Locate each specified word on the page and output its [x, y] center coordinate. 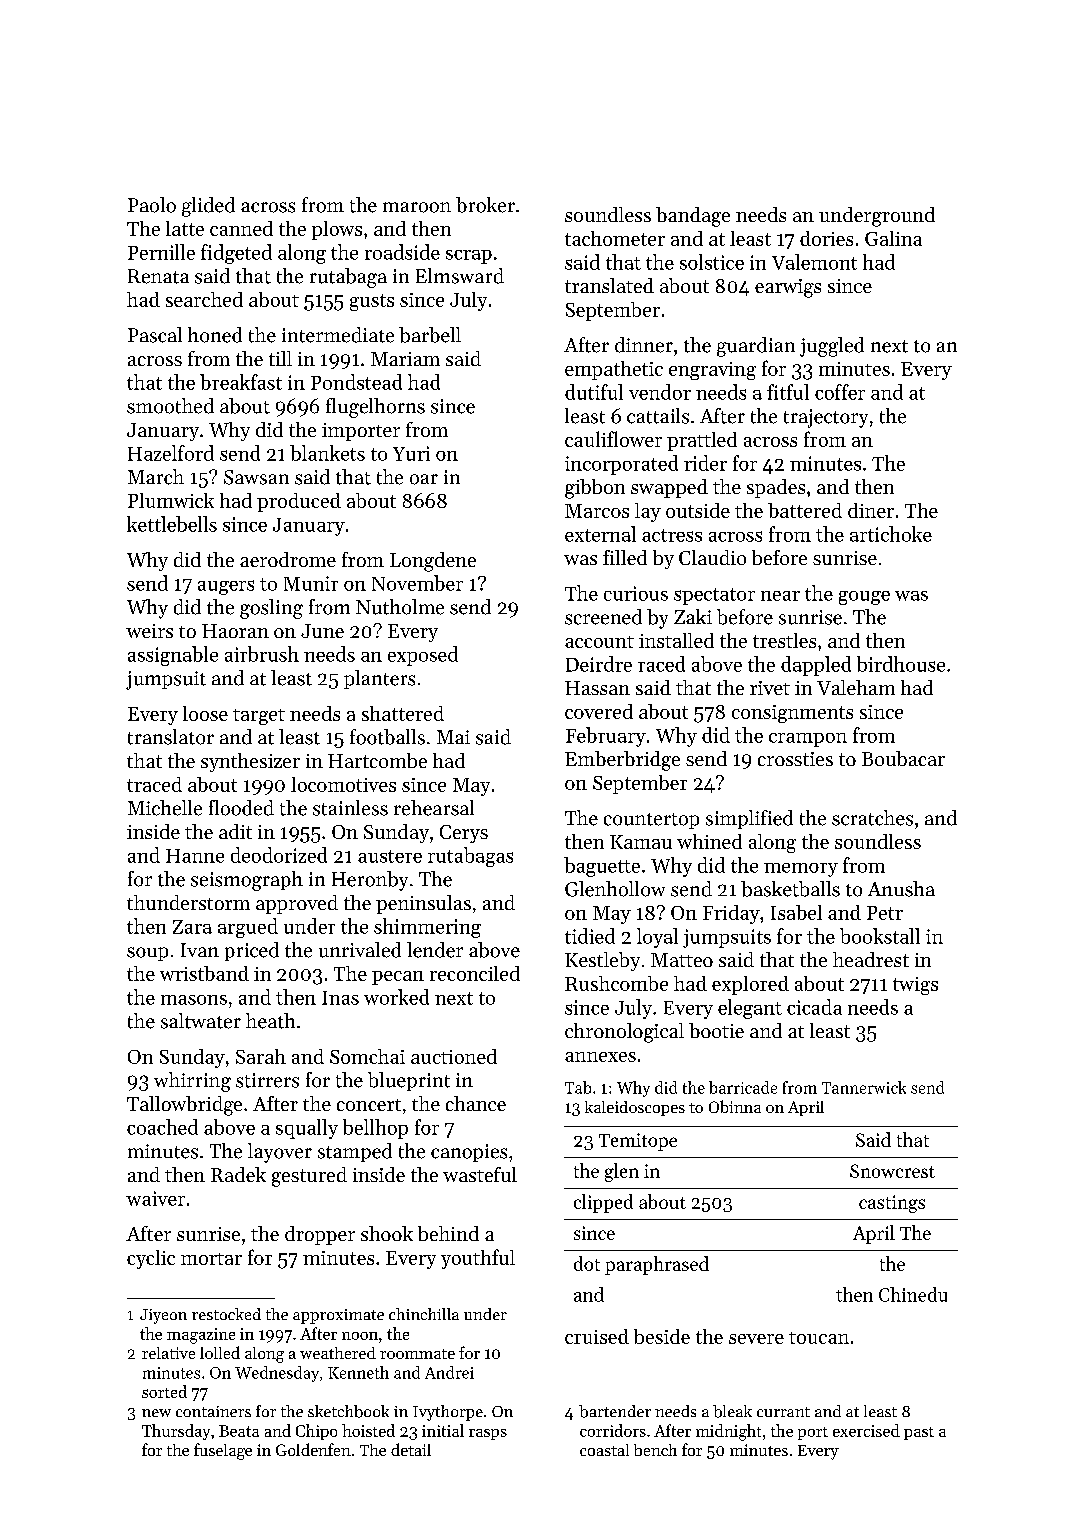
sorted [164, 1391]
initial [443, 1430]
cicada [814, 1007]
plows [337, 230]
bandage [693, 217]
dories [826, 238]
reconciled [475, 973]
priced [252, 951]
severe [756, 1339]
